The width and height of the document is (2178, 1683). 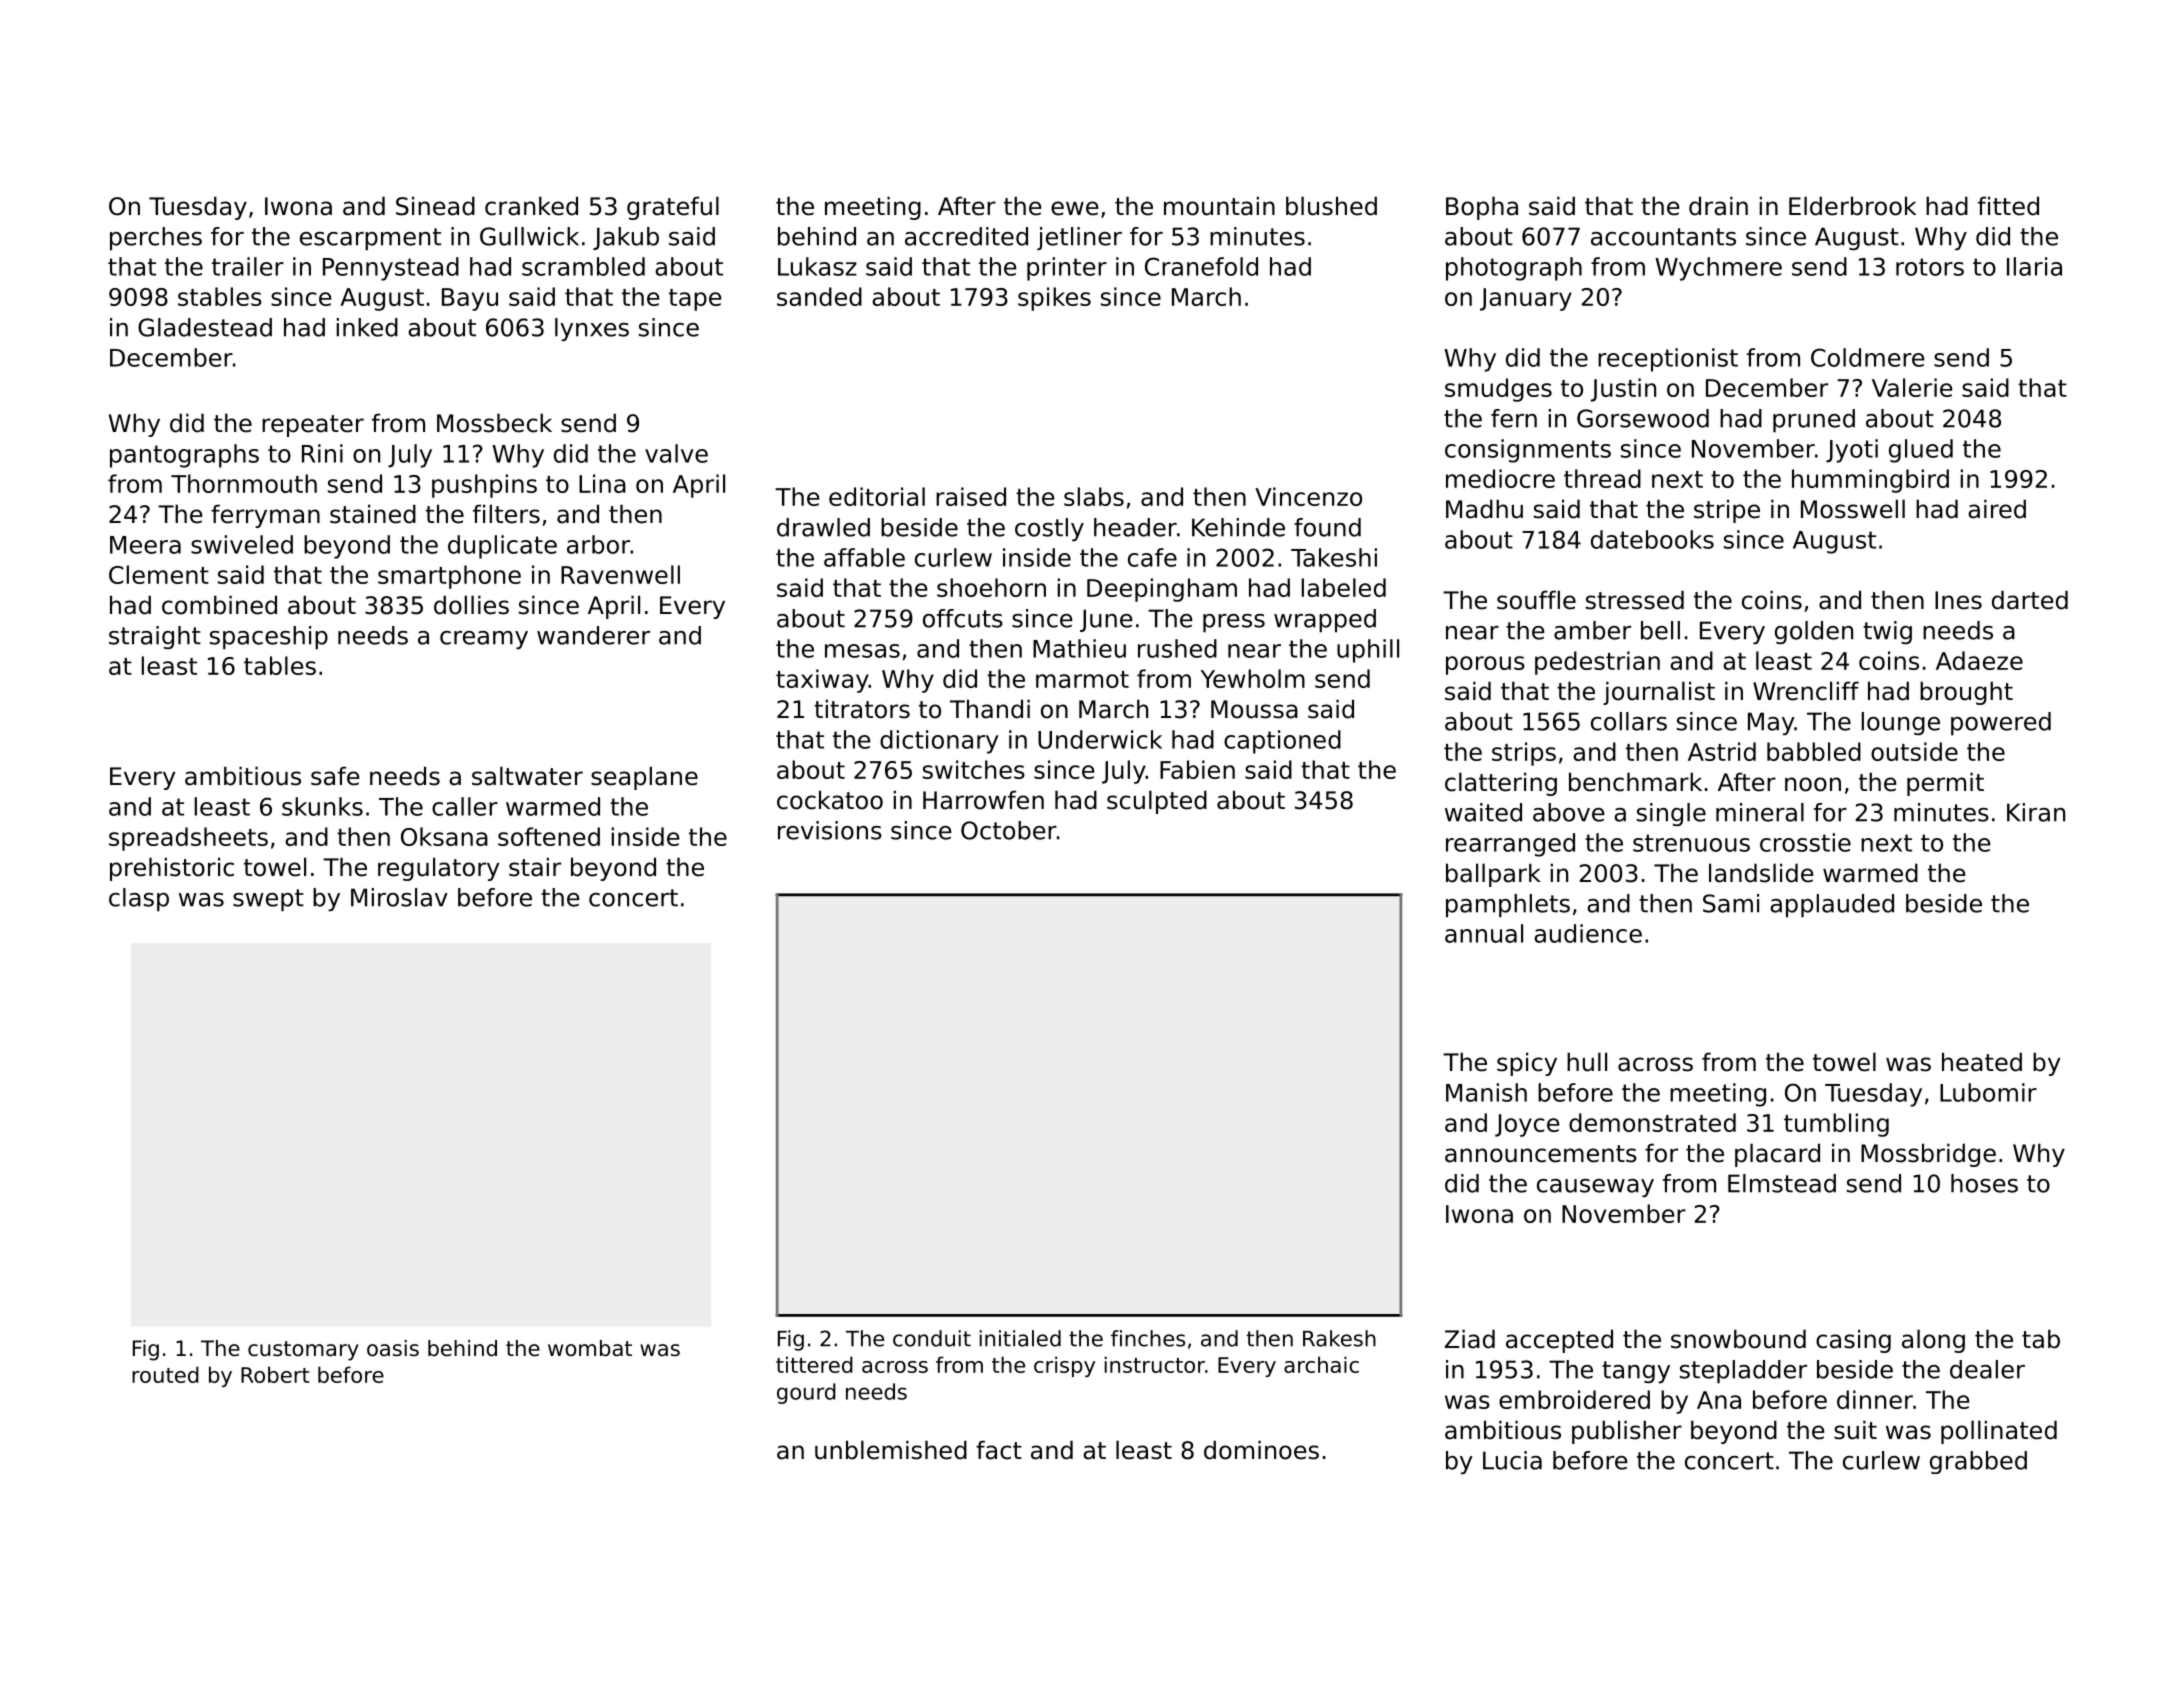 What do you see at coordinates (1978, 1462) in the document?
I see `grabbed` at bounding box center [1978, 1462].
